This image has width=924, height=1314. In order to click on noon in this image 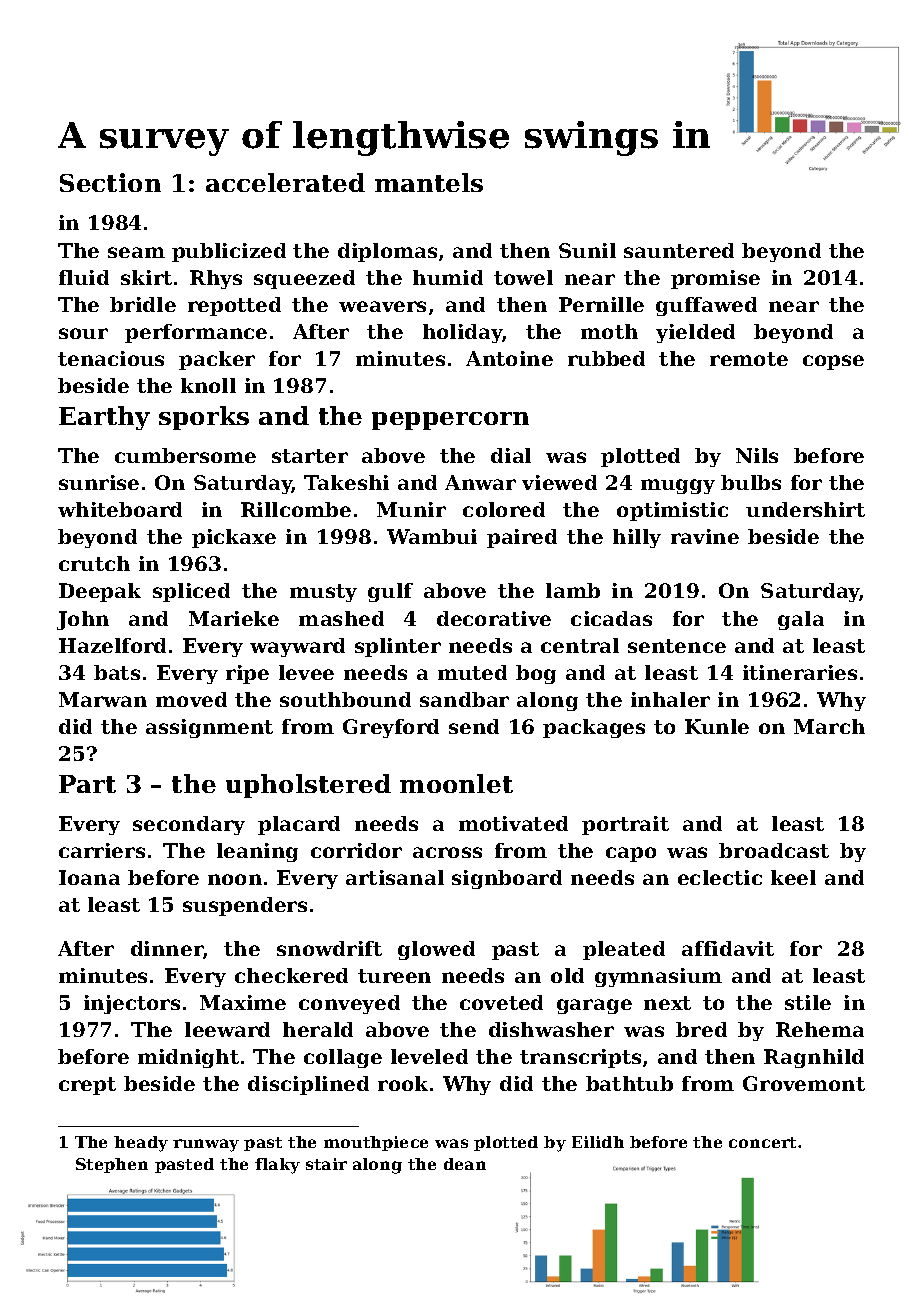, I will do `click(235, 879)`.
